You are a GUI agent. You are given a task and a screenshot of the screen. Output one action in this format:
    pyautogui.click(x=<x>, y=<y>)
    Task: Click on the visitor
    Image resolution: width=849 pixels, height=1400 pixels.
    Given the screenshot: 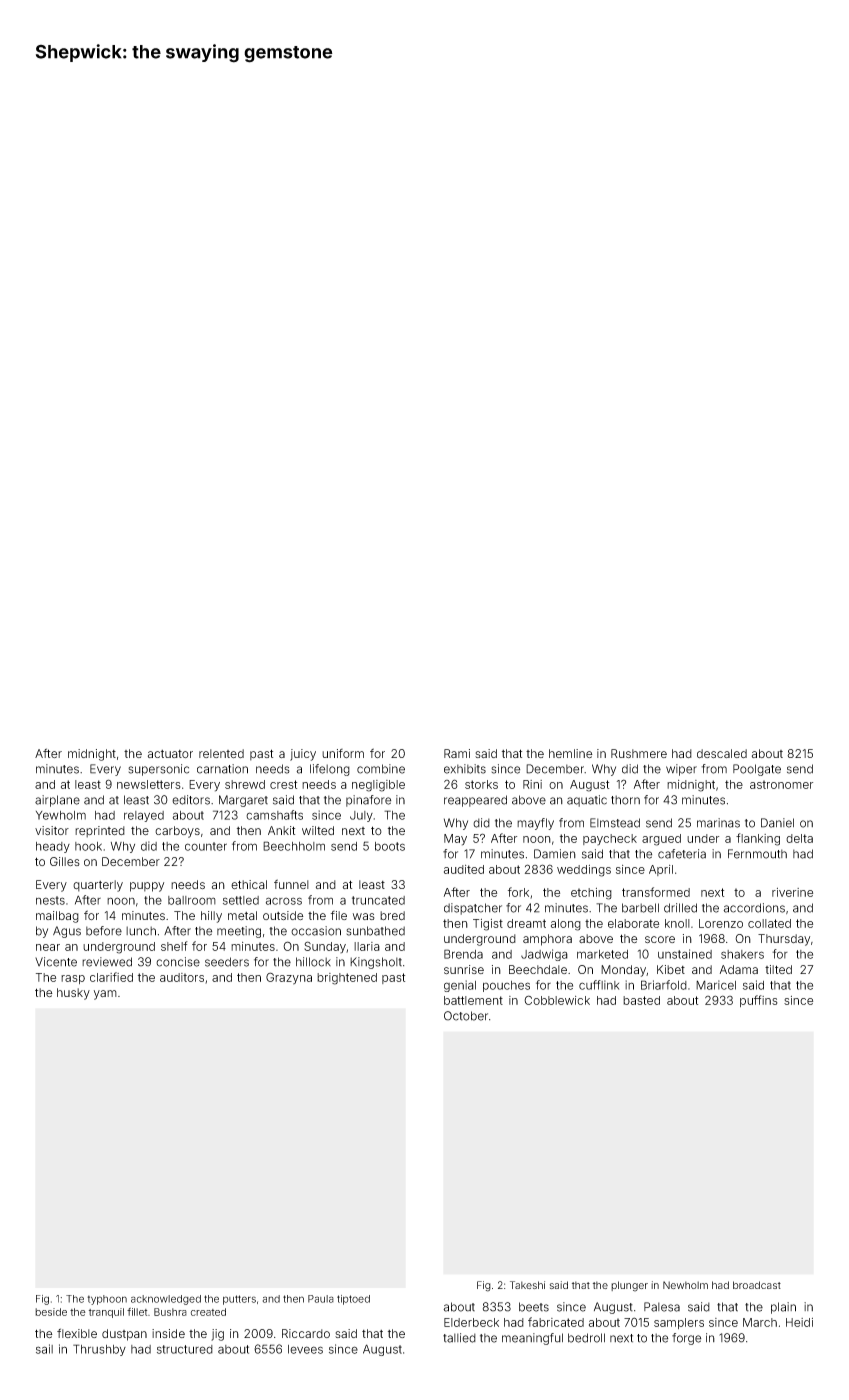 What is the action you would take?
    pyautogui.click(x=52, y=830)
